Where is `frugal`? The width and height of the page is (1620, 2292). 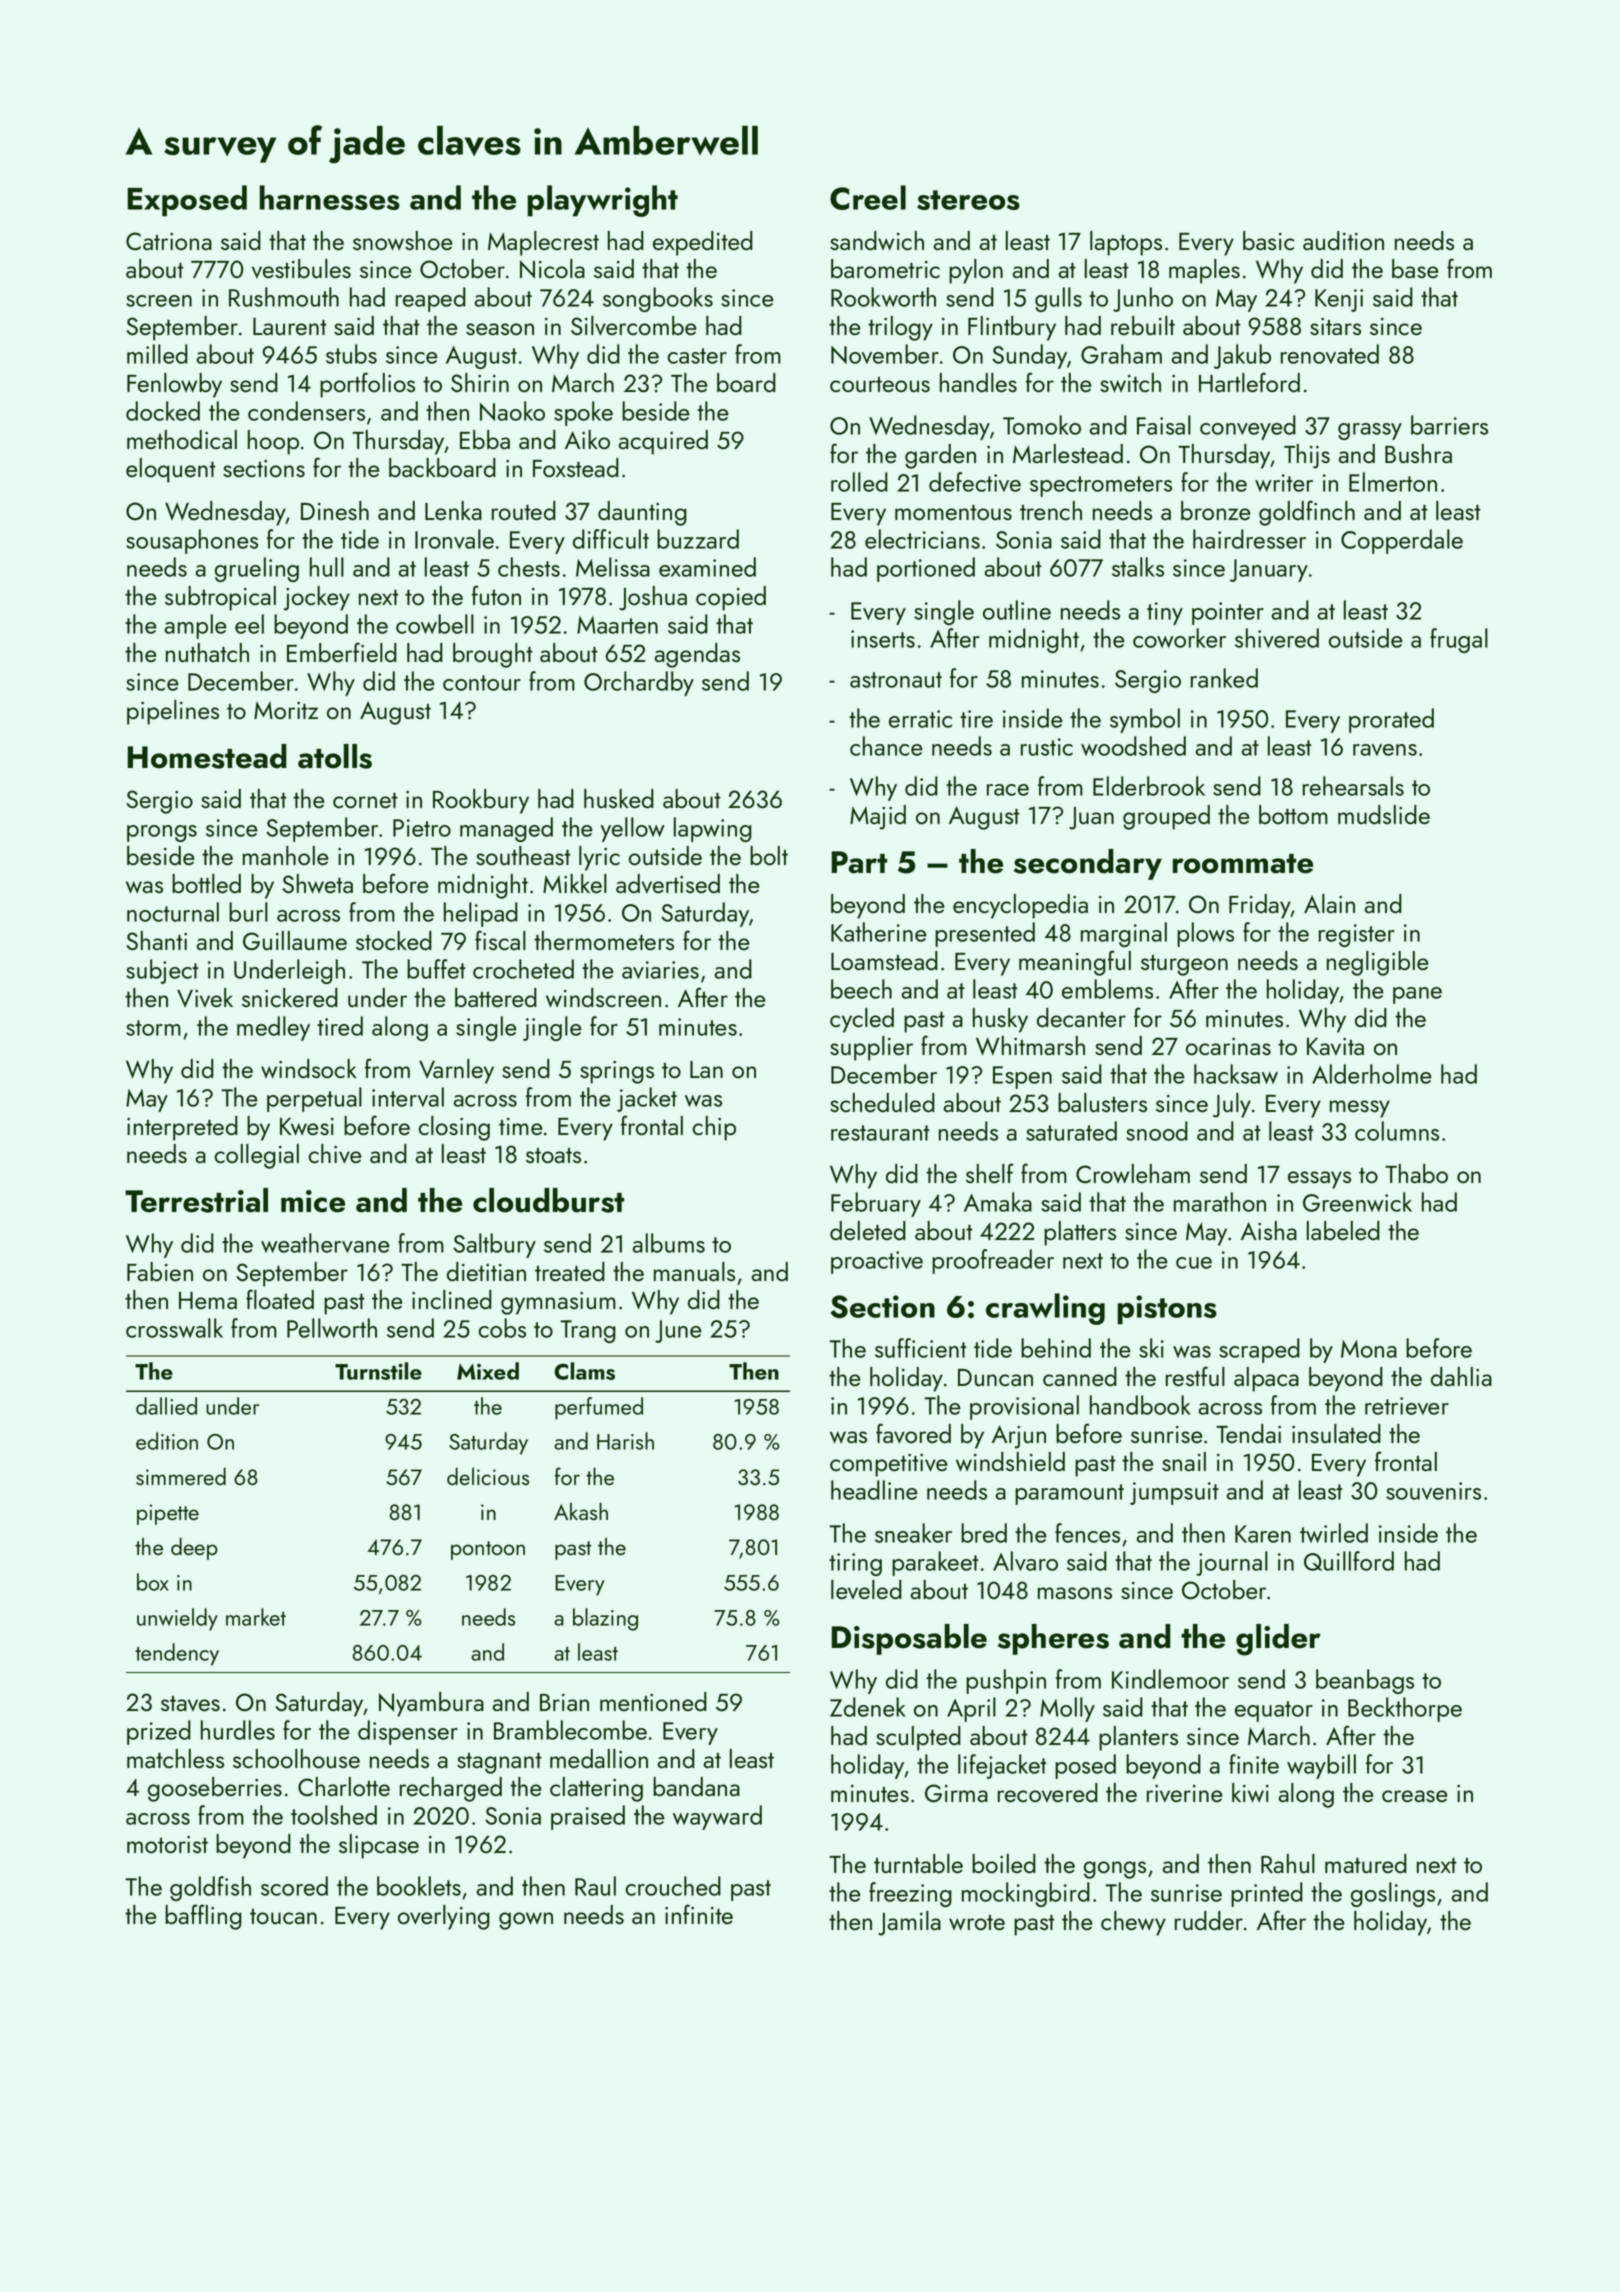
frugal is located at coordinates (1459, 640).
